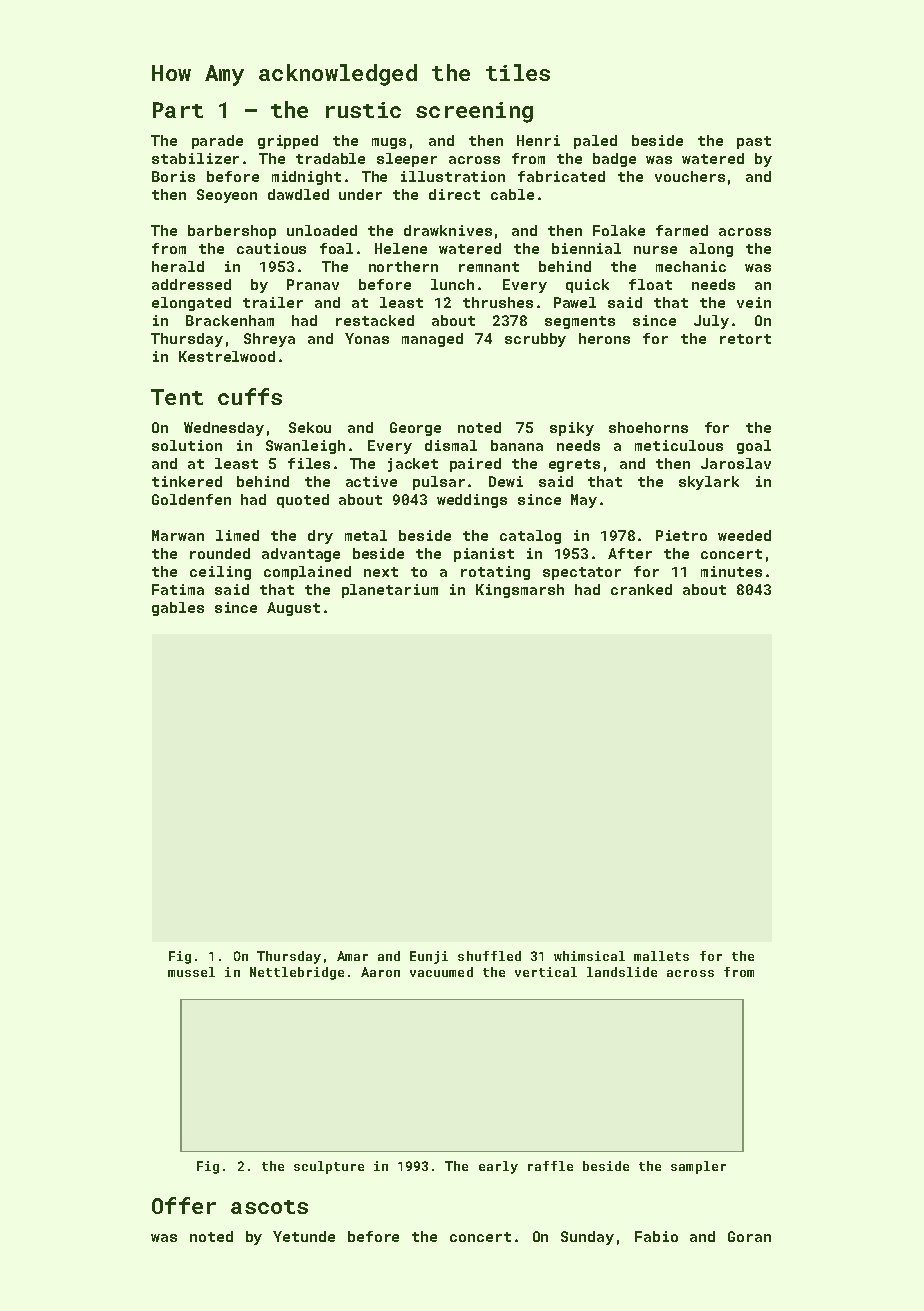 The image size is (924, 1311). Describe the element at coordinates (366, 535) in the page. I see `metal` at that location.
